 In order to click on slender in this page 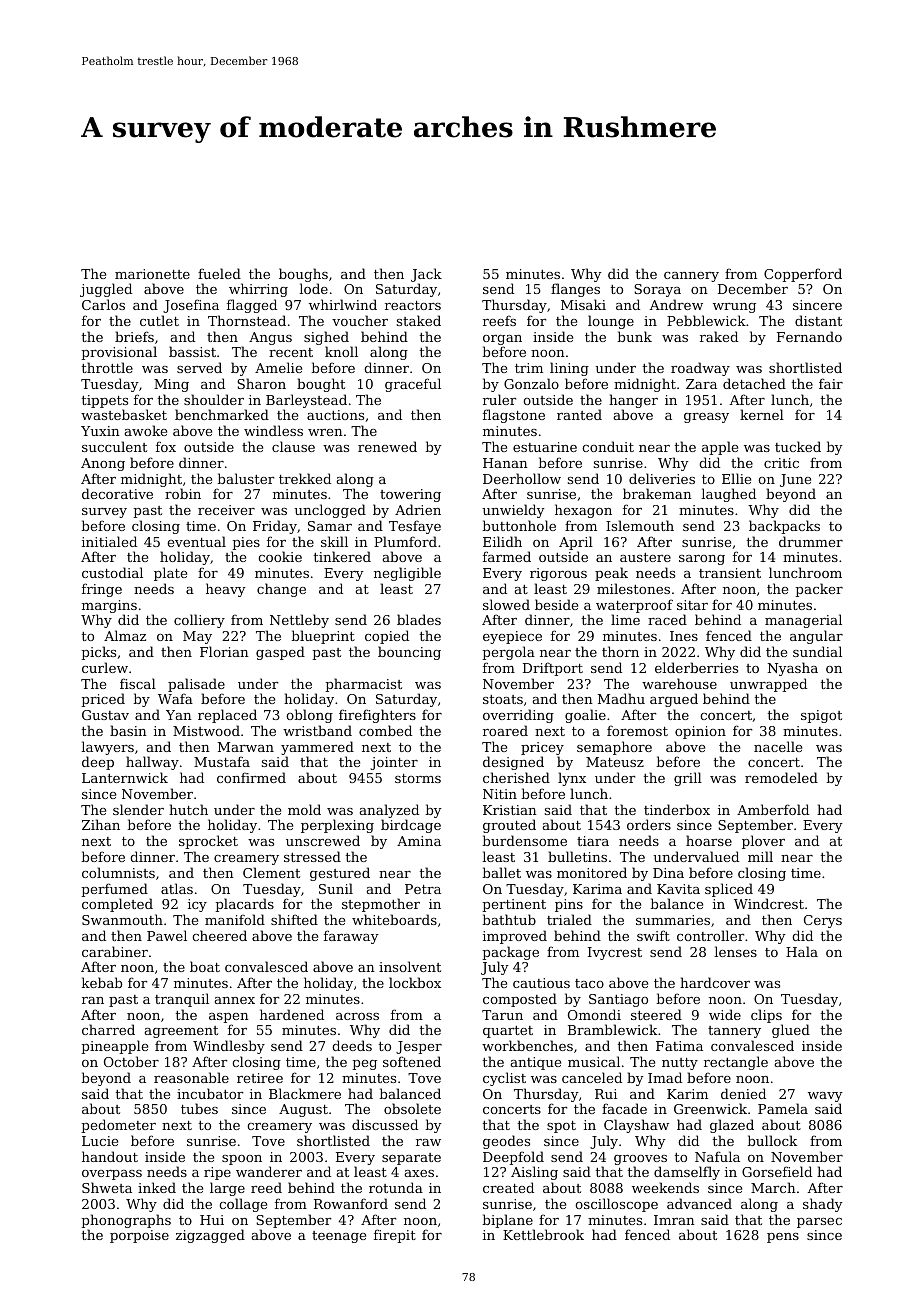, I will do `click(138, 809)`.
